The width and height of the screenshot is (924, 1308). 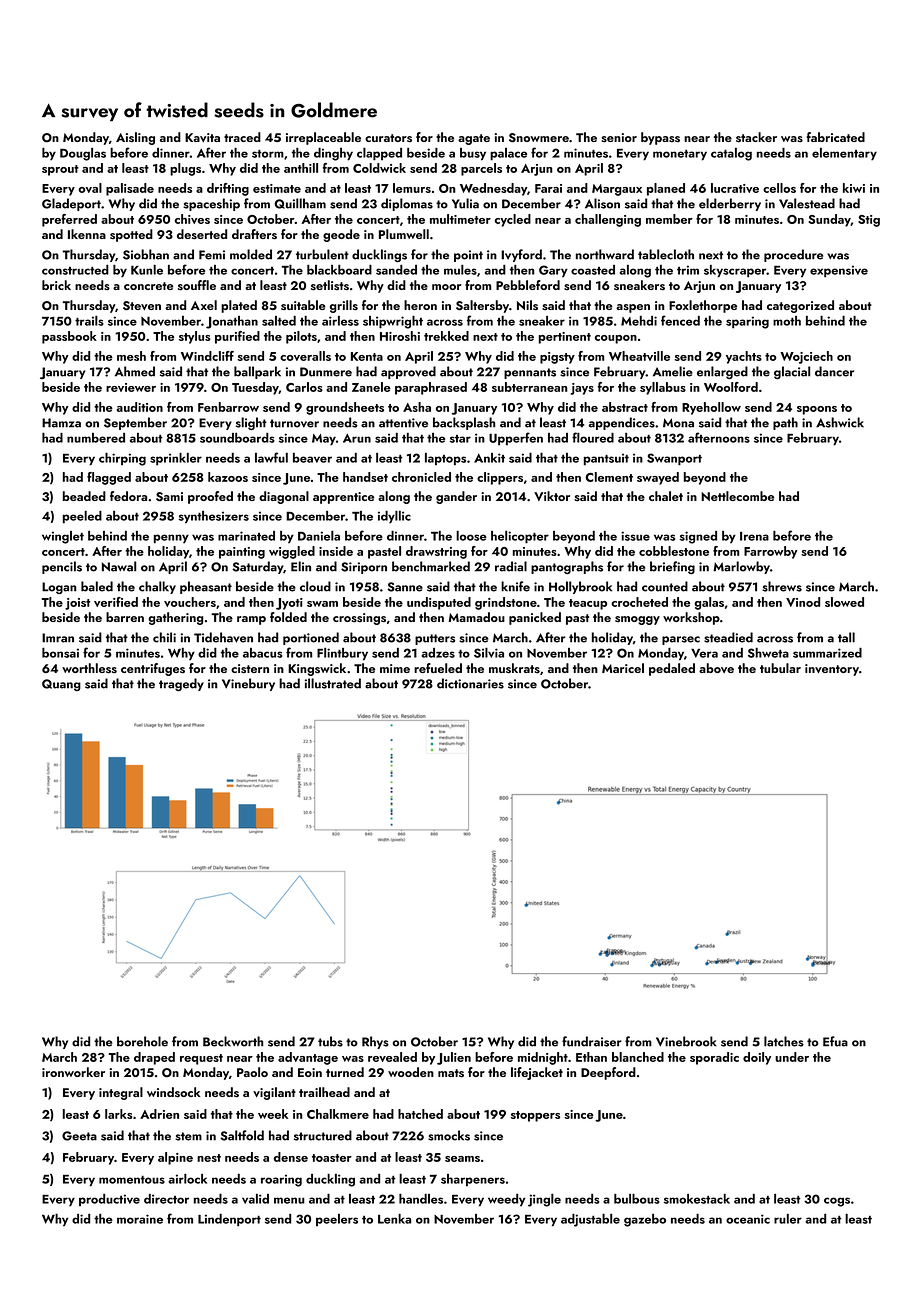 What do you see at coordinates (375, 1042) in the screenshot?
I see `Rhys` at bounding box center [375, 1042].
